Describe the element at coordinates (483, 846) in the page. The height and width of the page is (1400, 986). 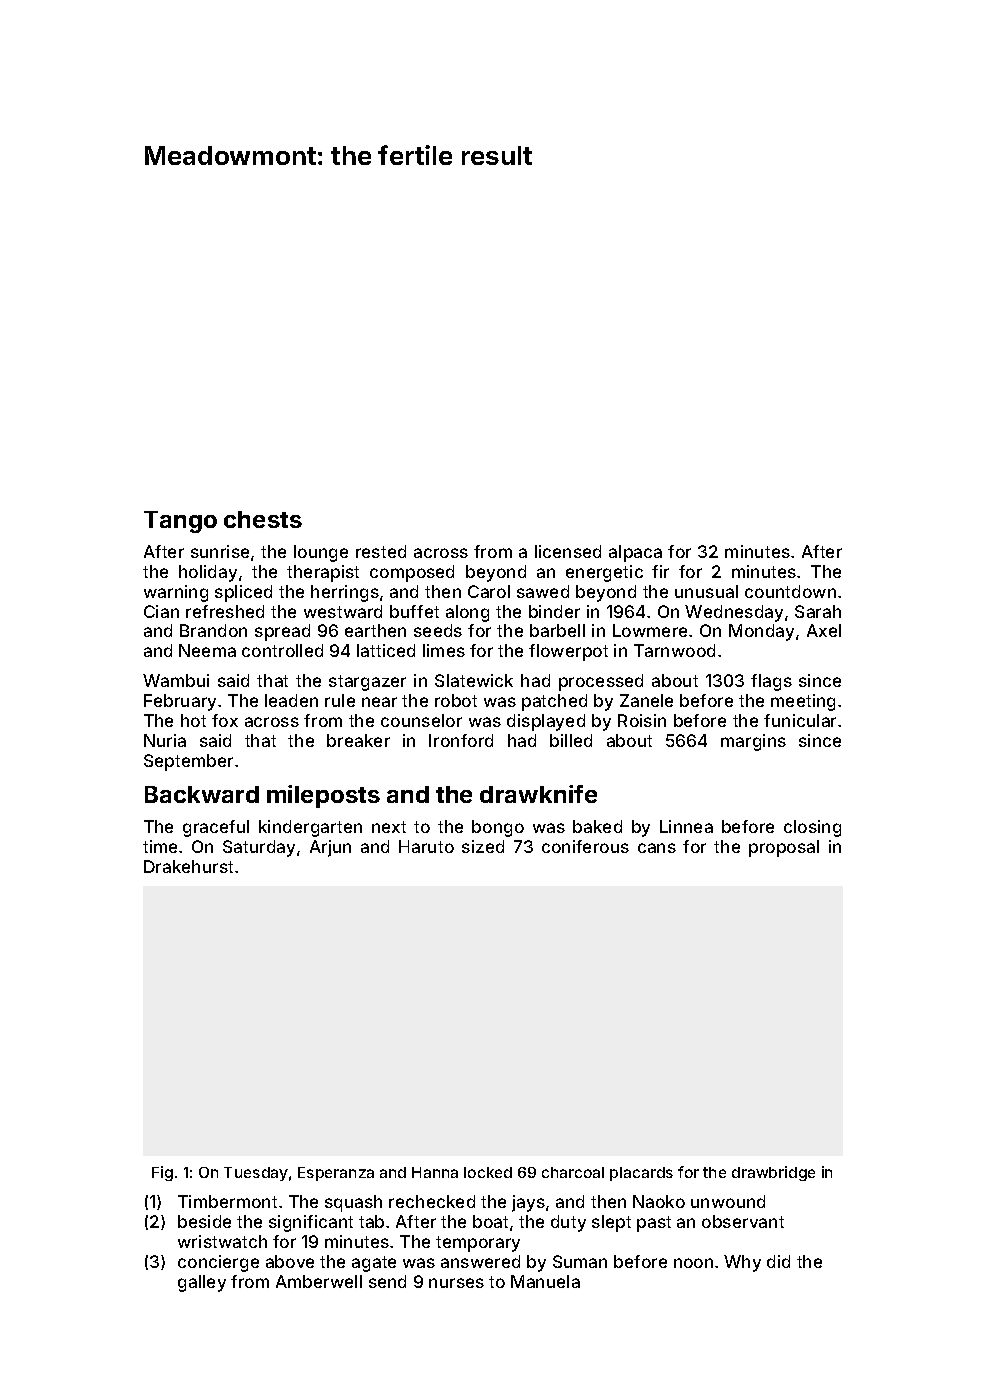
I see `sized` at that location.
